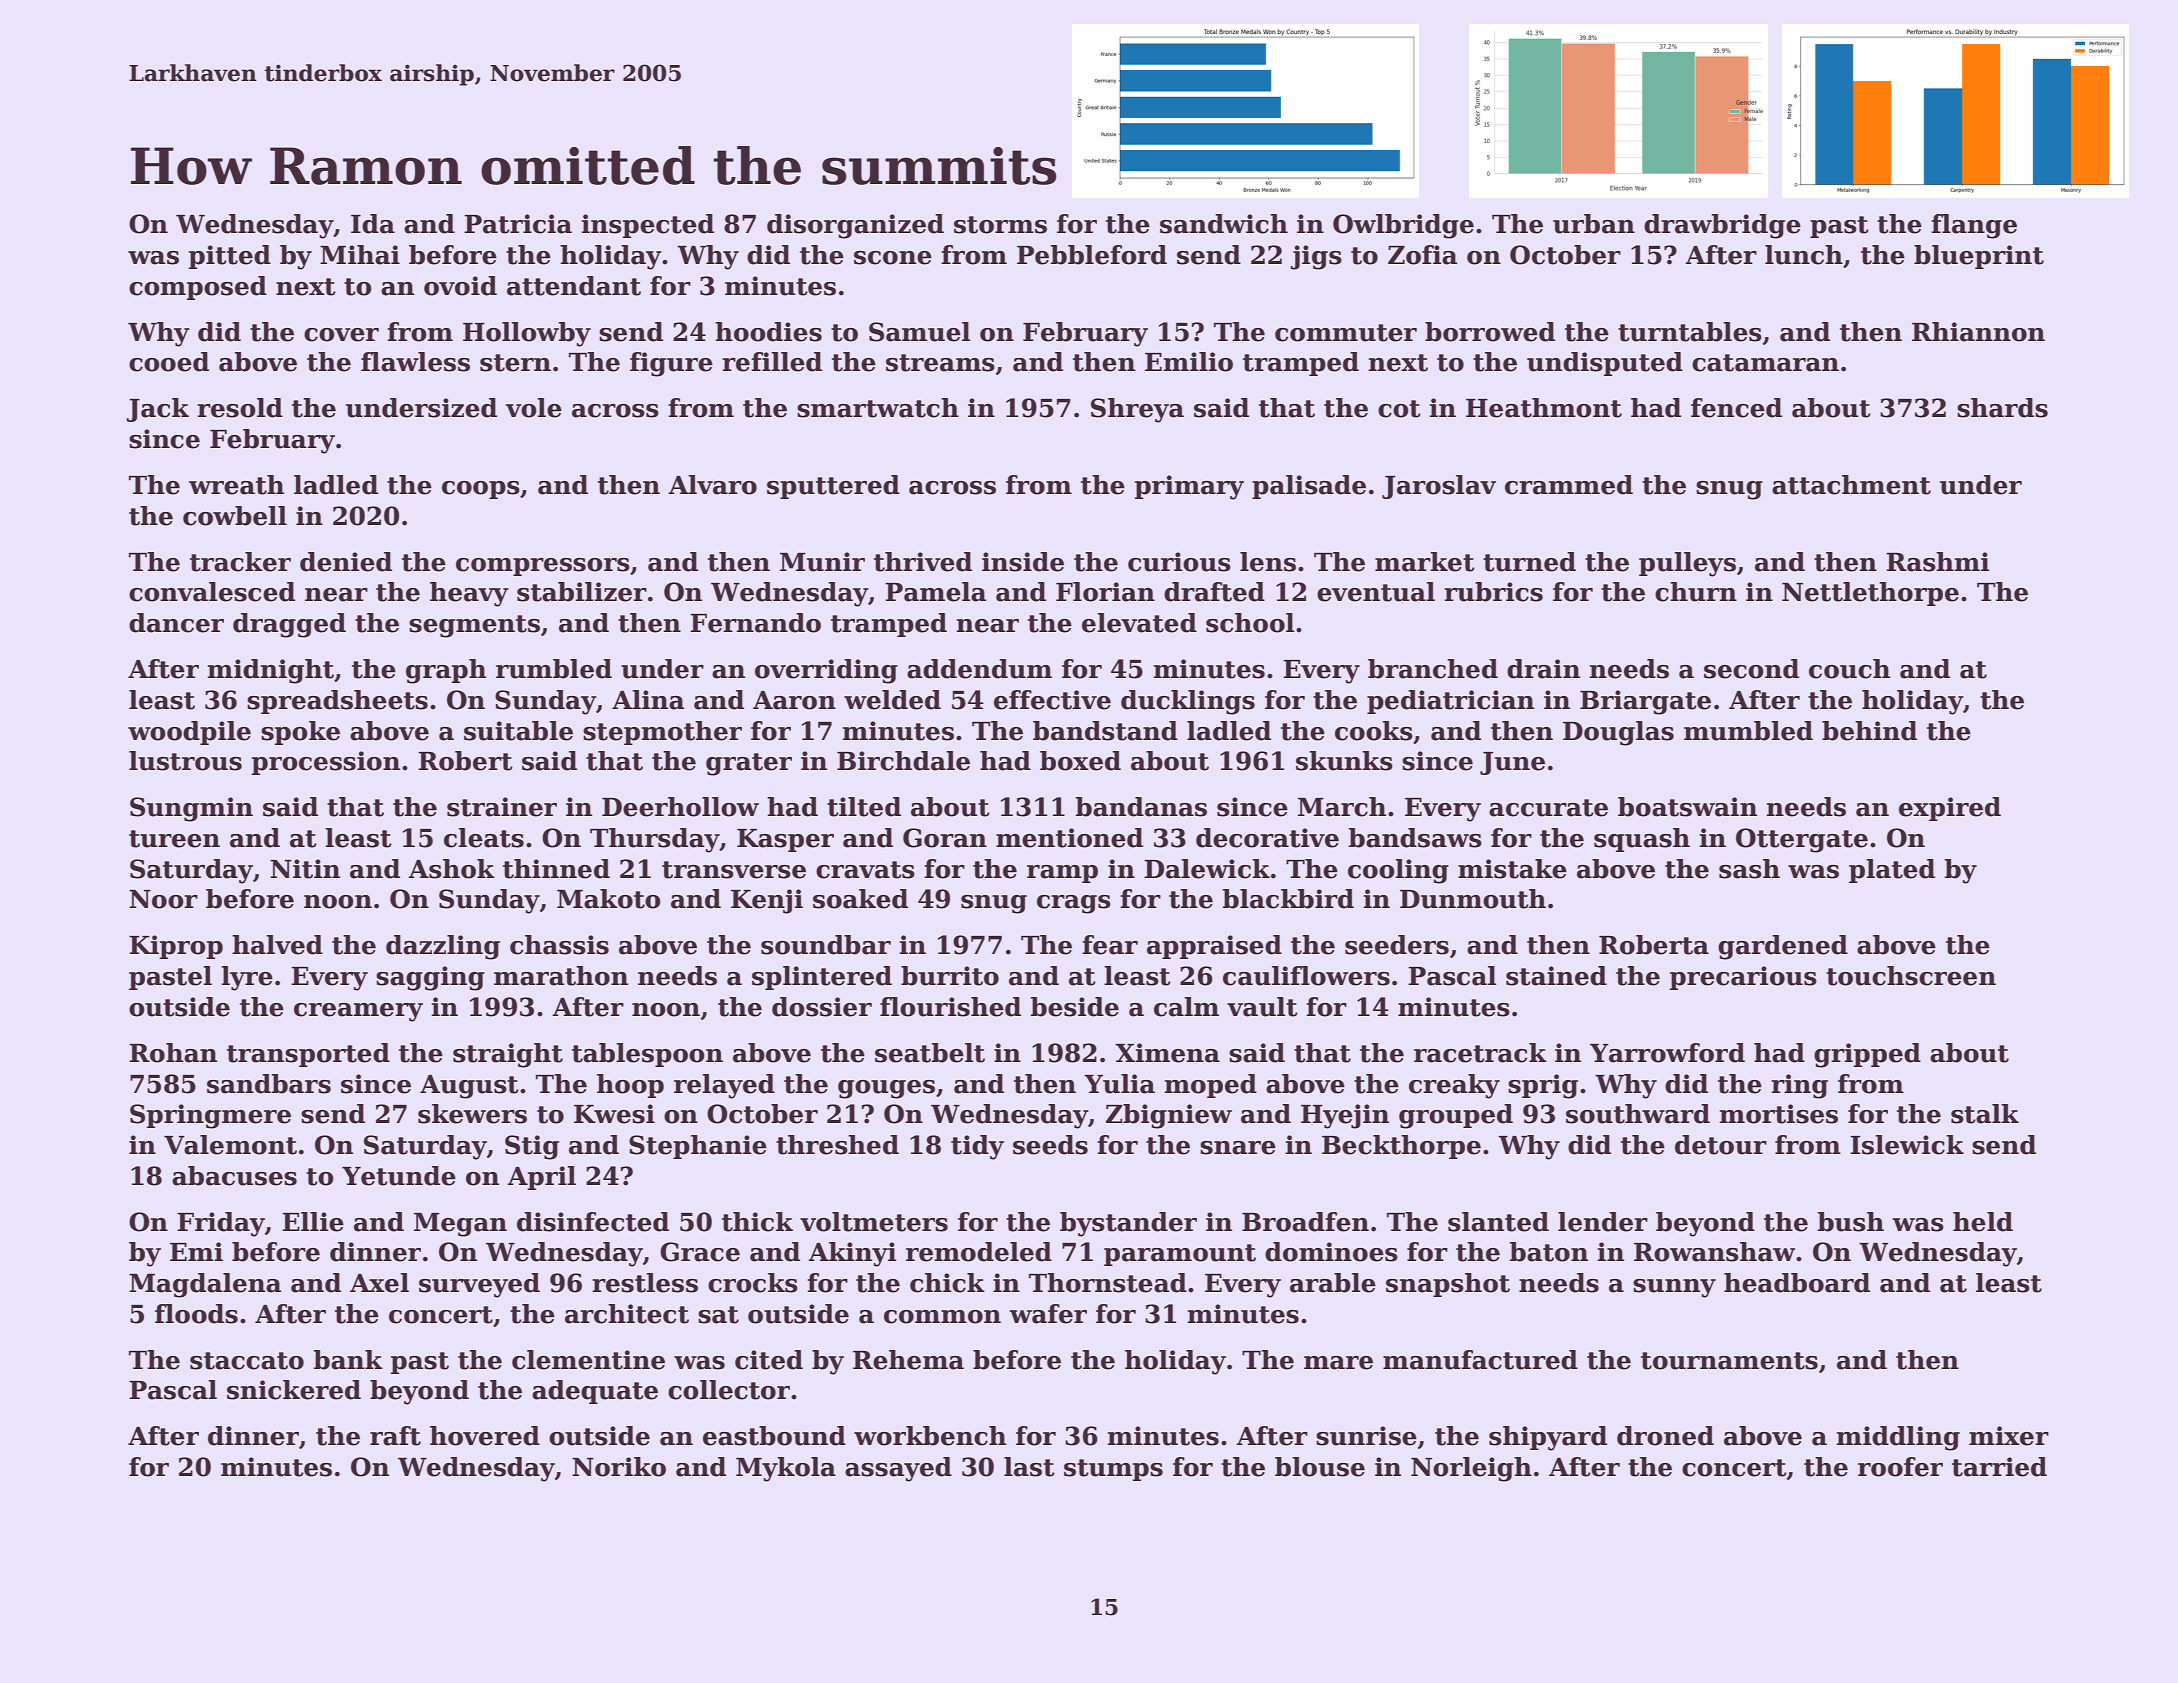  What do you see at coordinates (341, 335) in the document?
I see `cover` at bounding box center [341, 335].
